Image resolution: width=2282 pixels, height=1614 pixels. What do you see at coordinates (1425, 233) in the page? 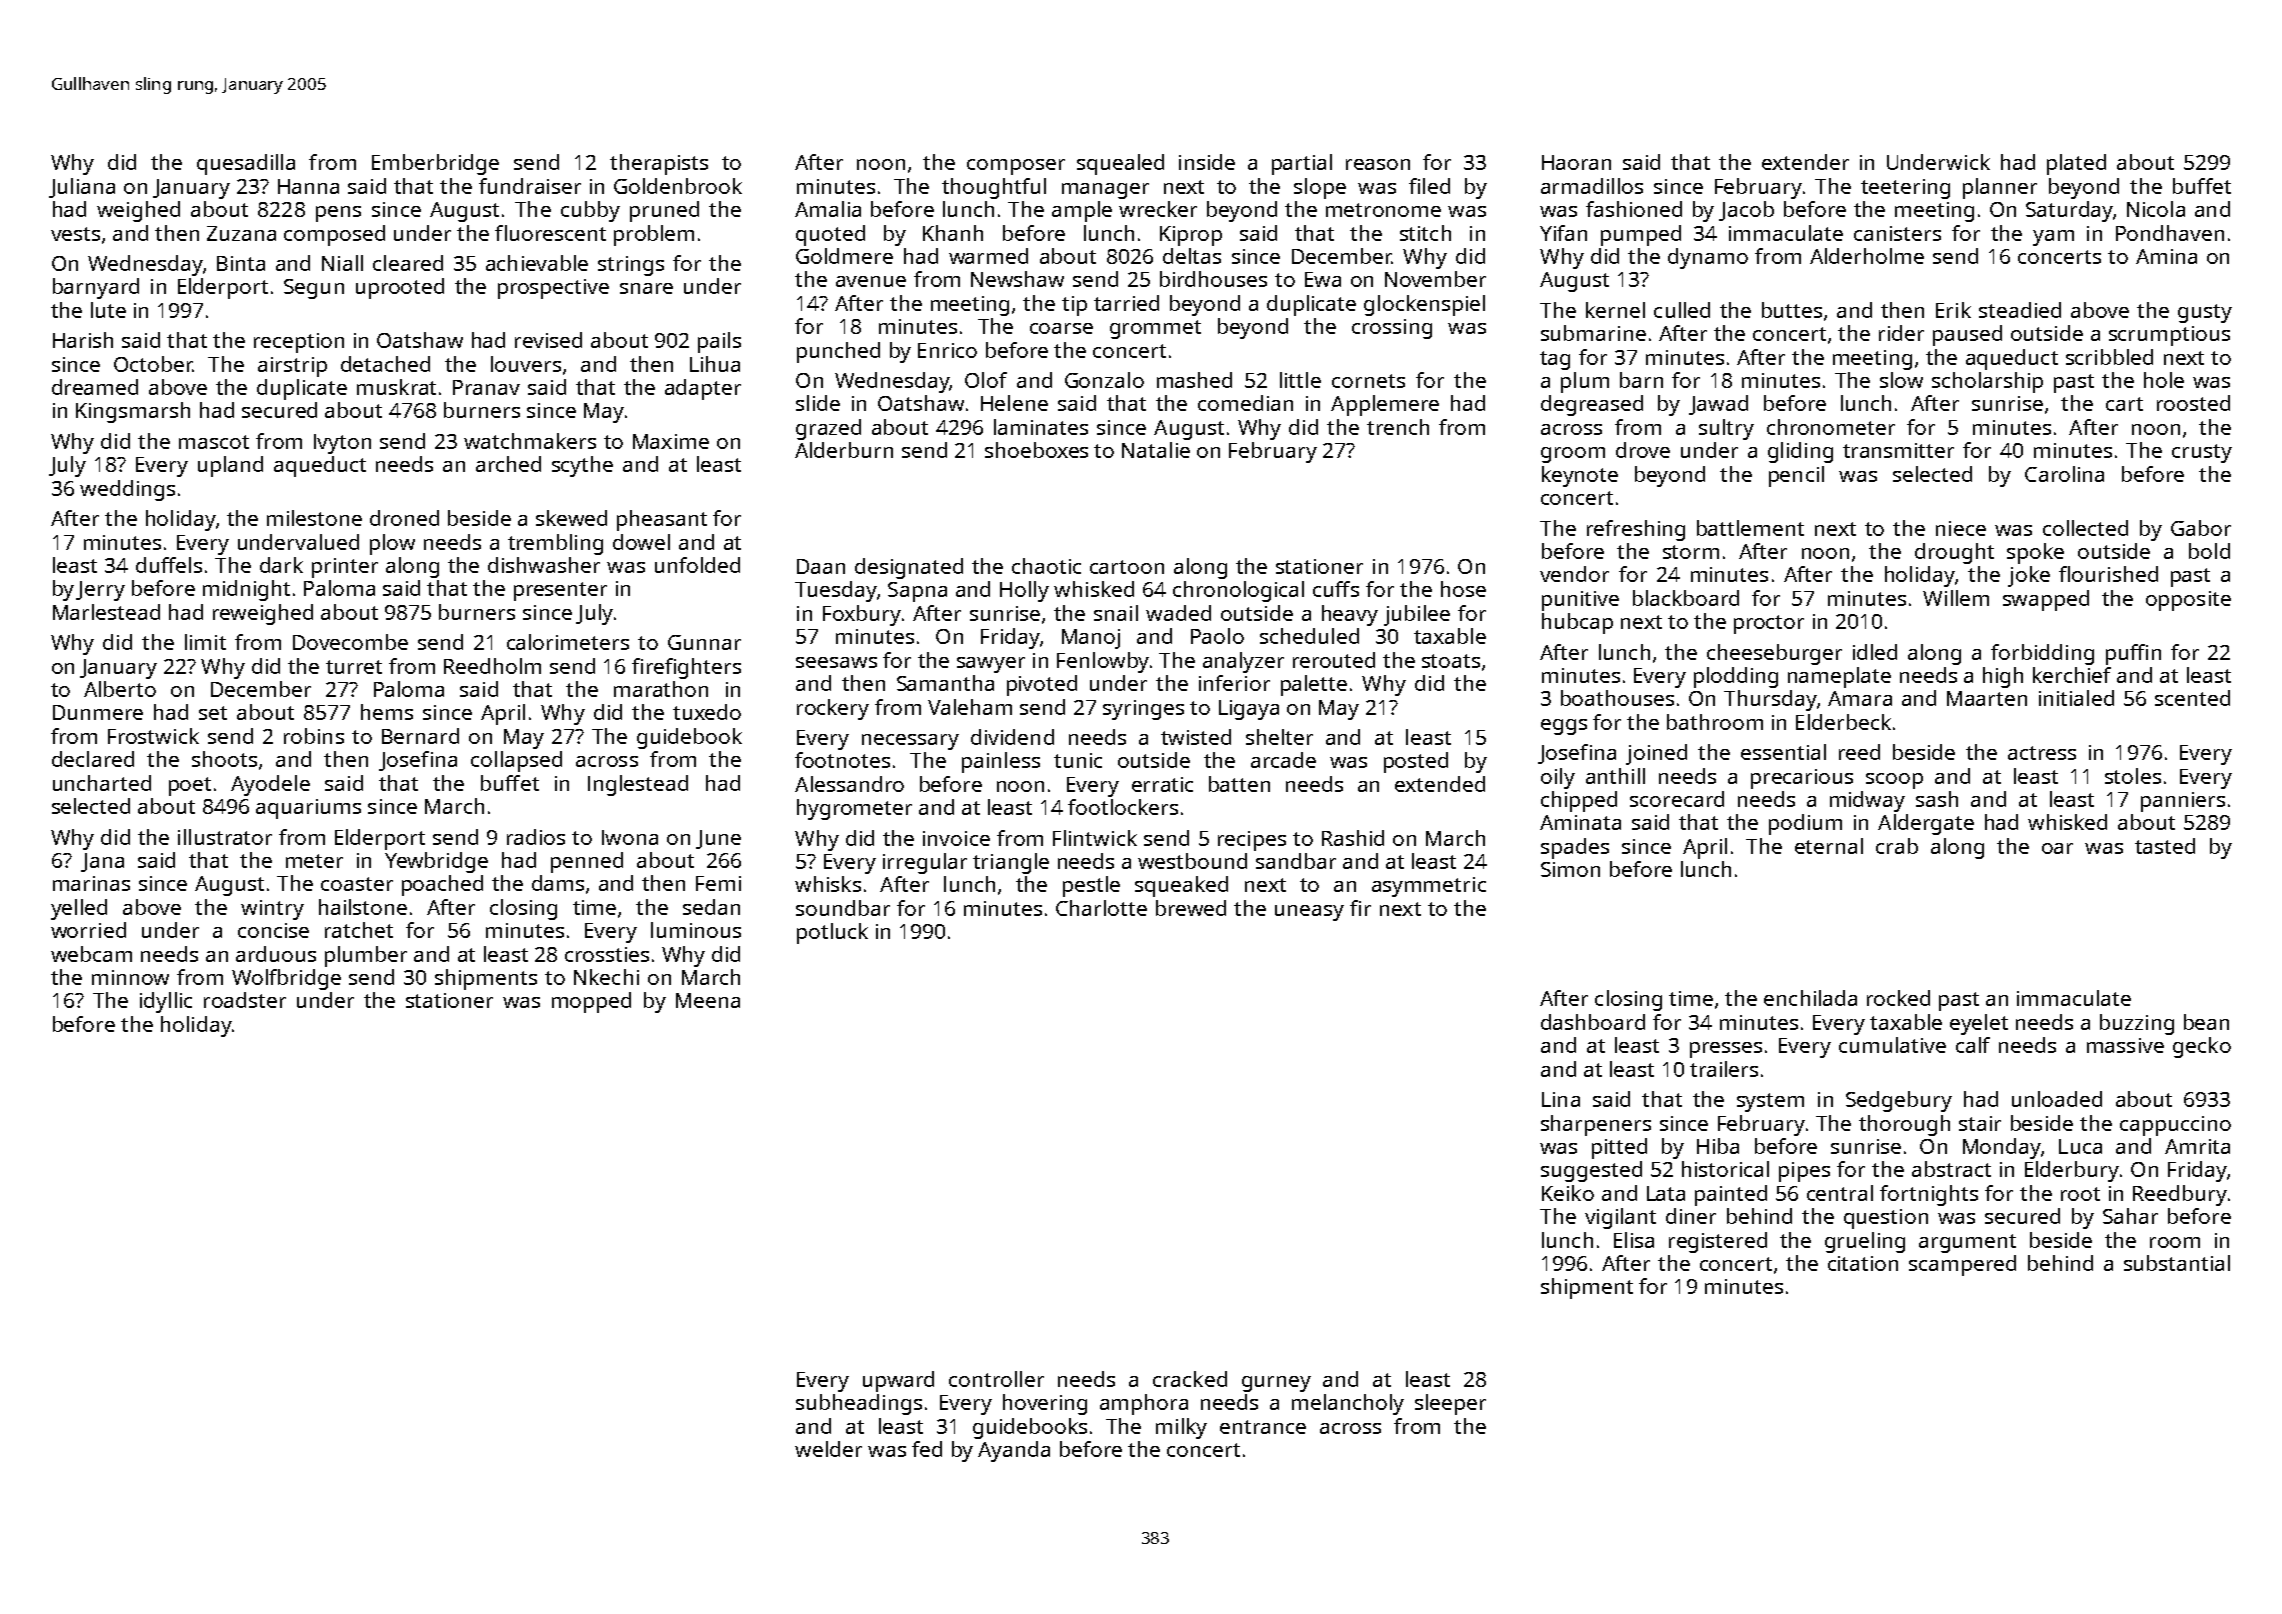
I see `stitch` at bounding box center [1425, 233].
